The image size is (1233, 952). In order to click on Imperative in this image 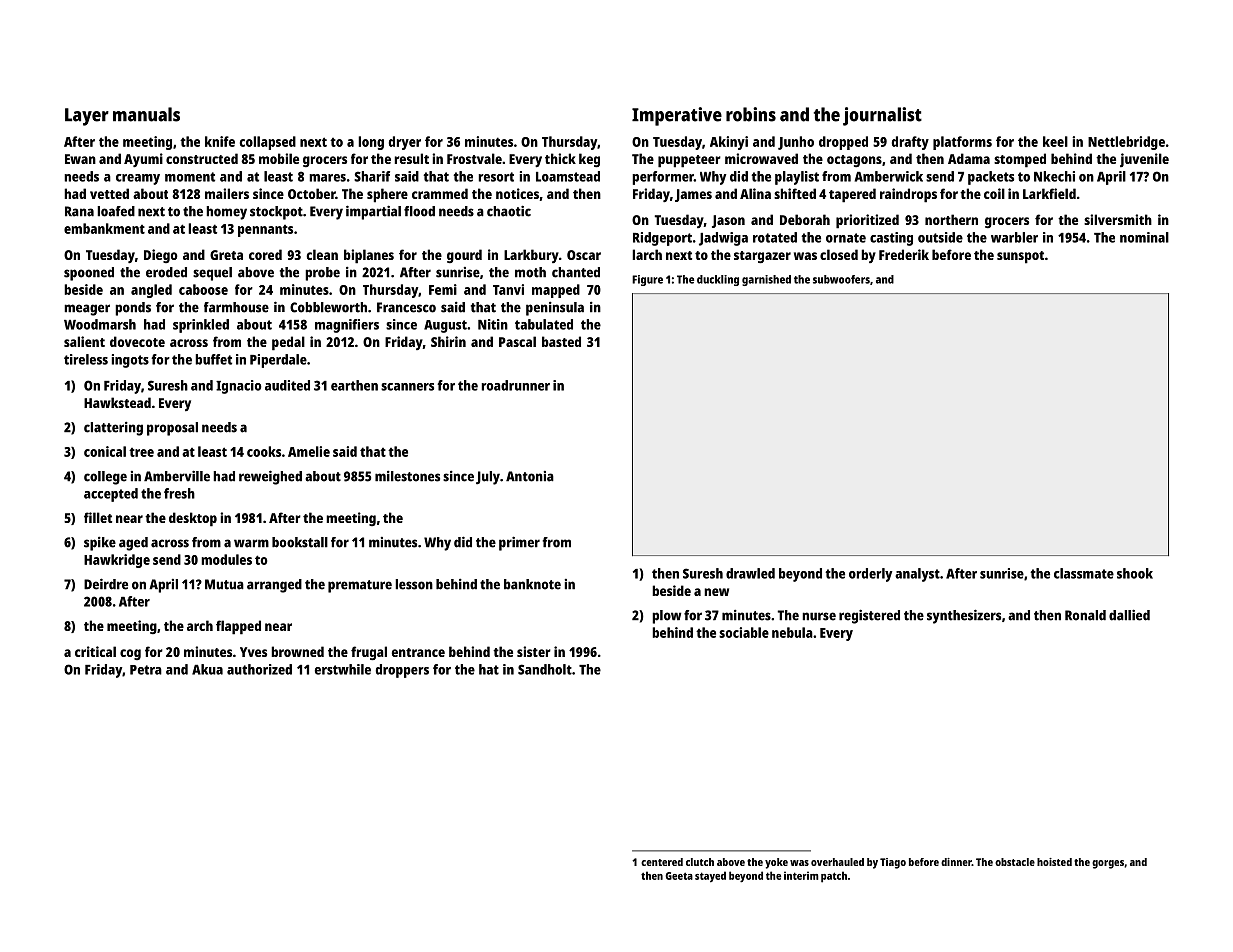, I will do `click(677, 116)`.
